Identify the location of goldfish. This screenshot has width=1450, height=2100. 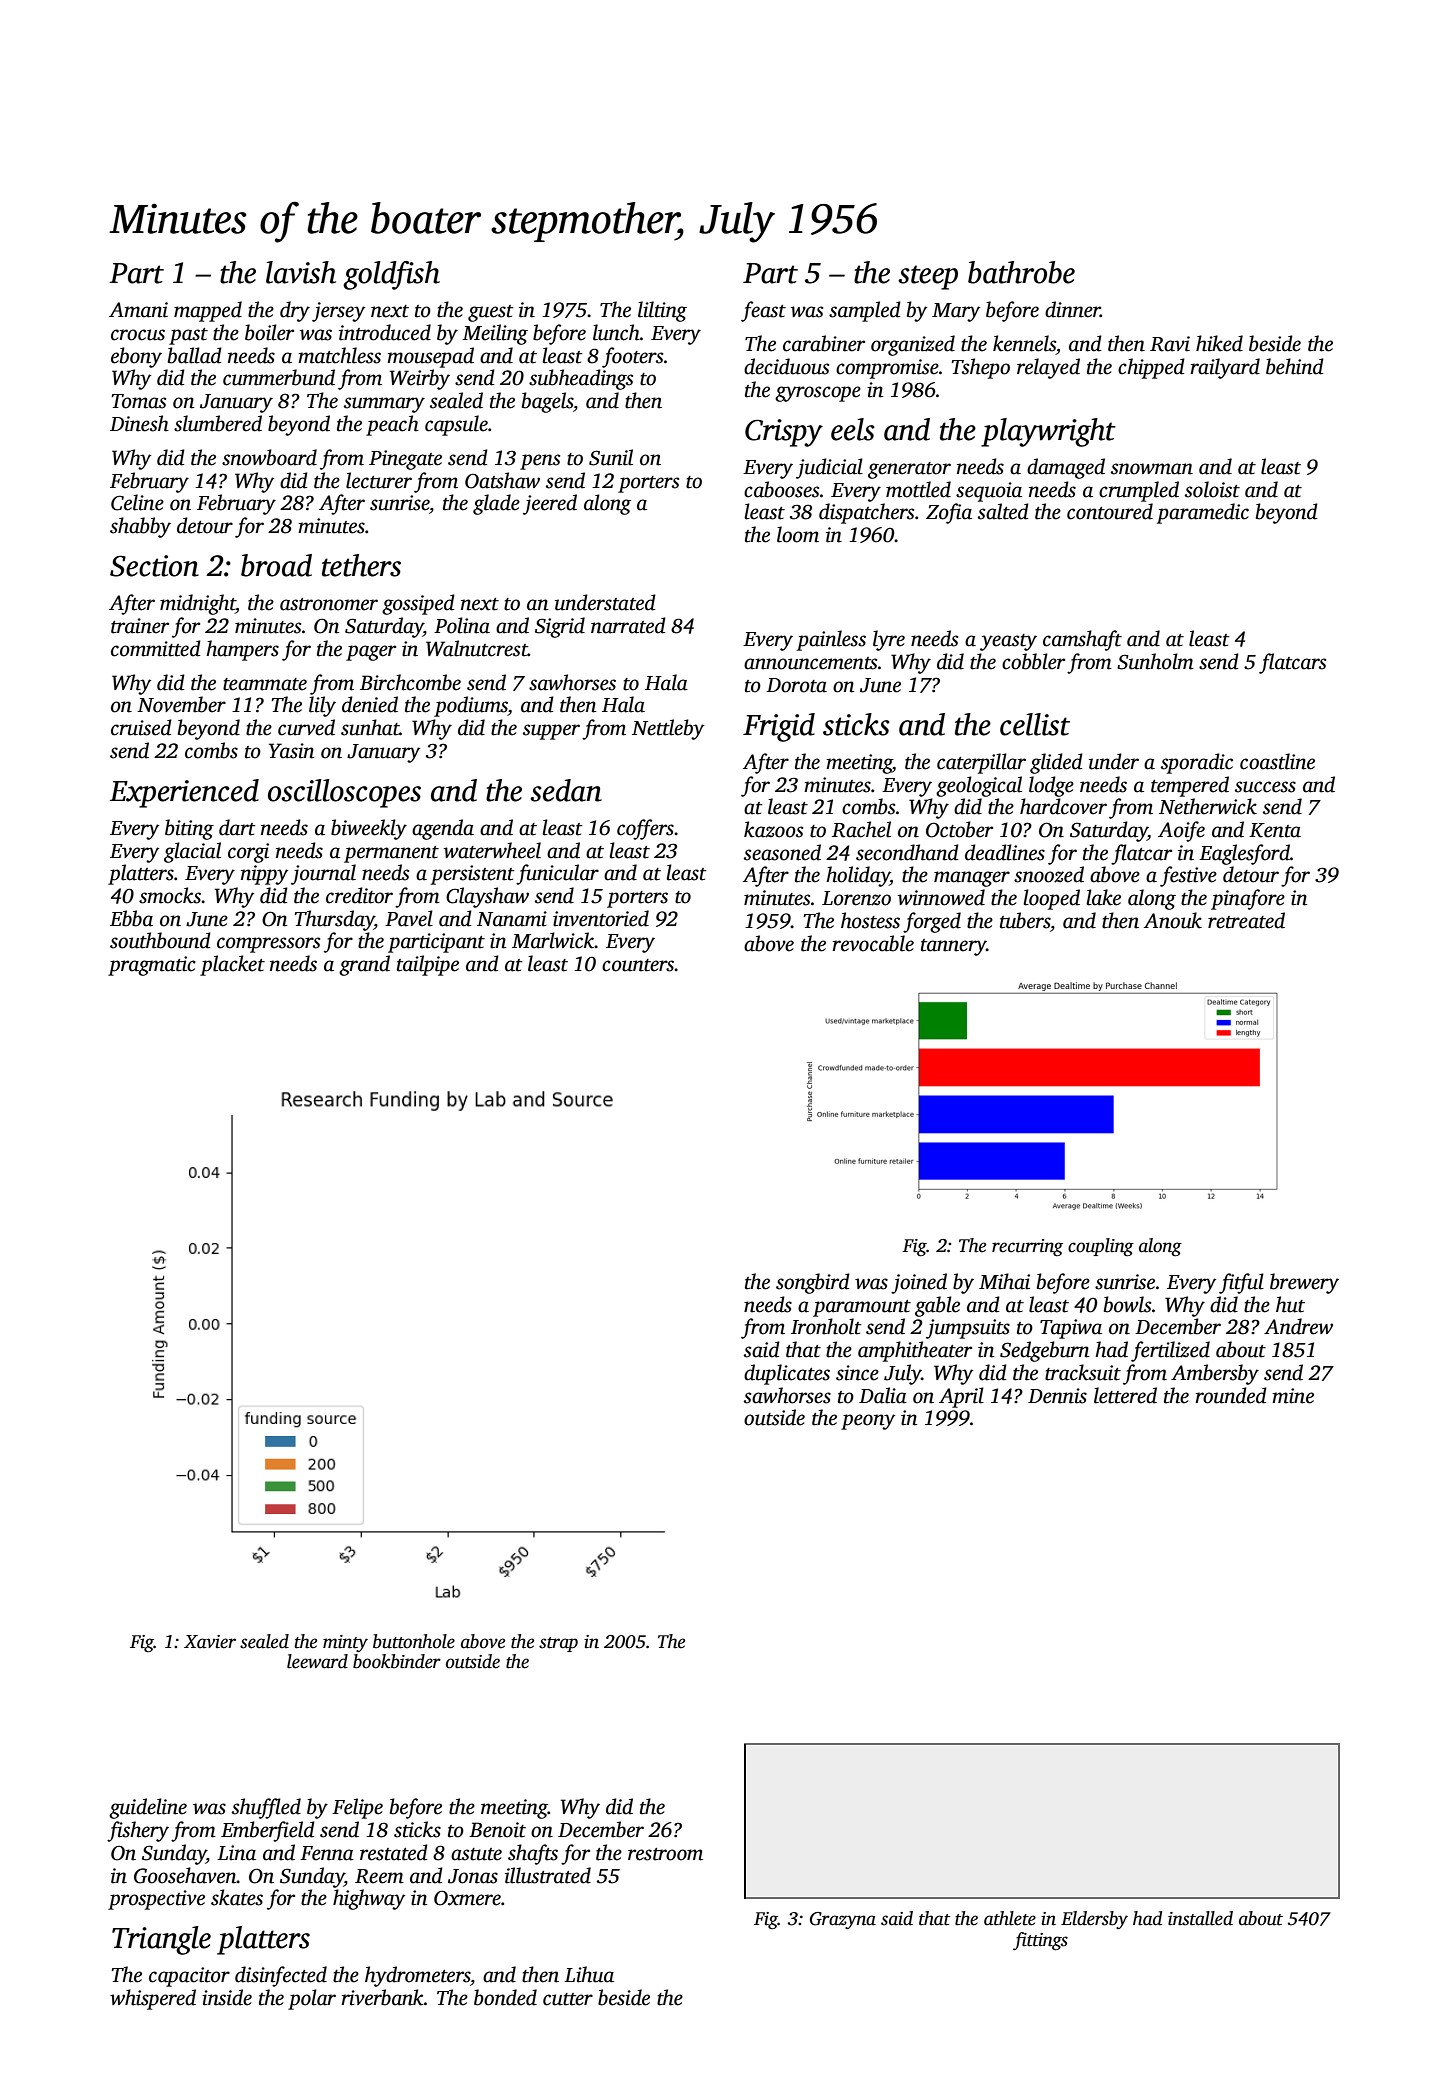
(391, 275).
